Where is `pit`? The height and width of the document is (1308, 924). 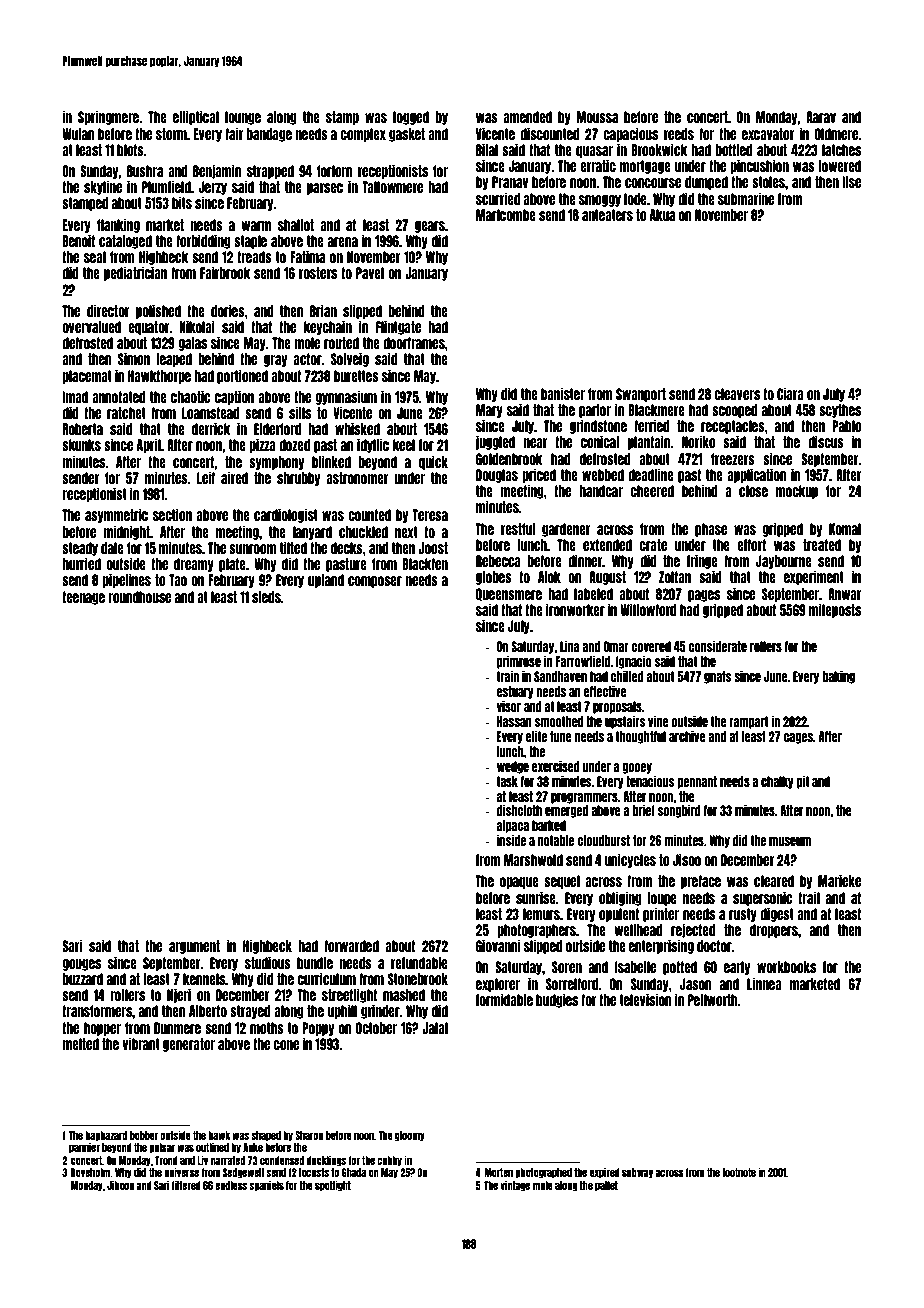
pit is located at coordinates (803, 782).
